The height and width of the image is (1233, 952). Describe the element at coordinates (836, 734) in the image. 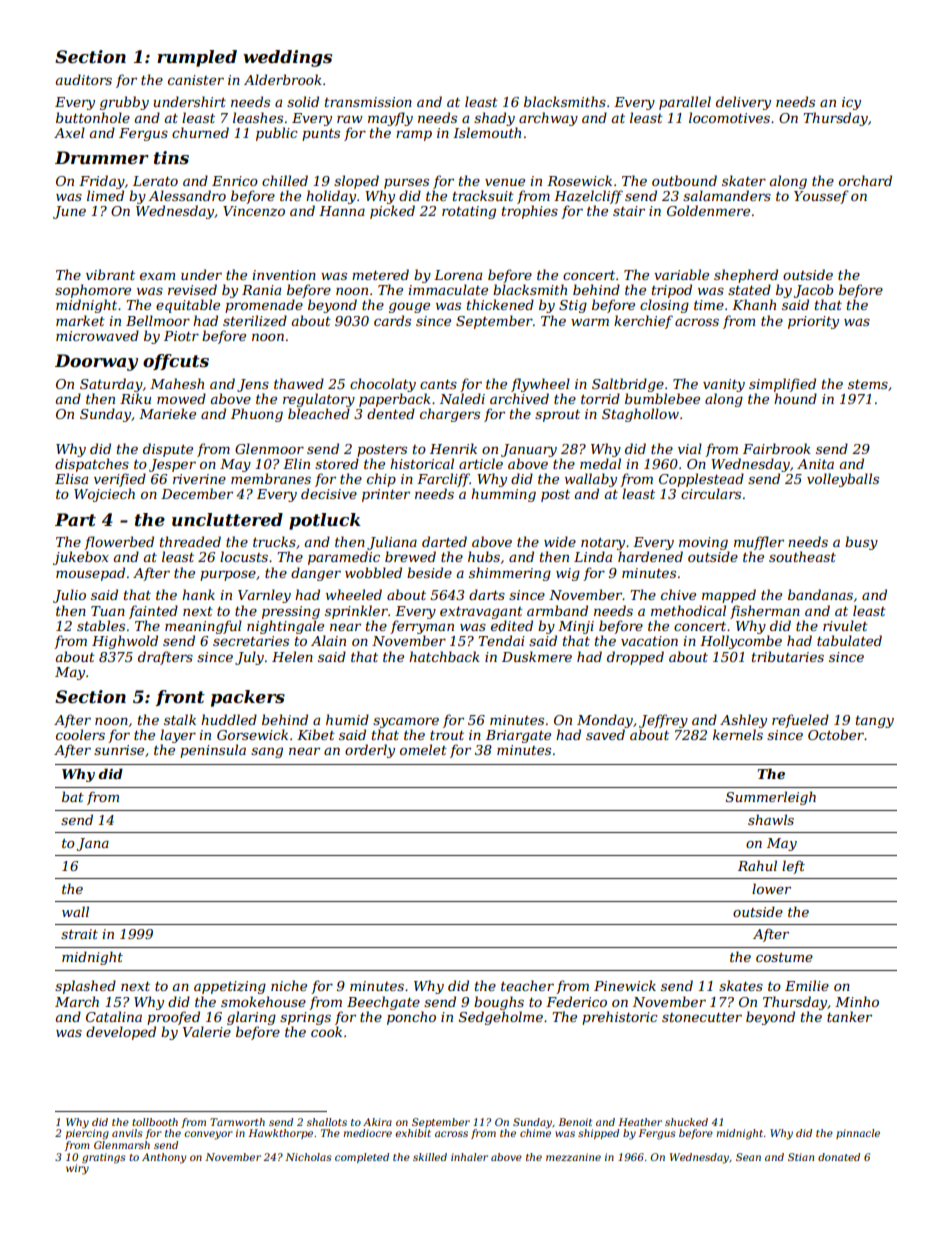

I see `October` at that location.
